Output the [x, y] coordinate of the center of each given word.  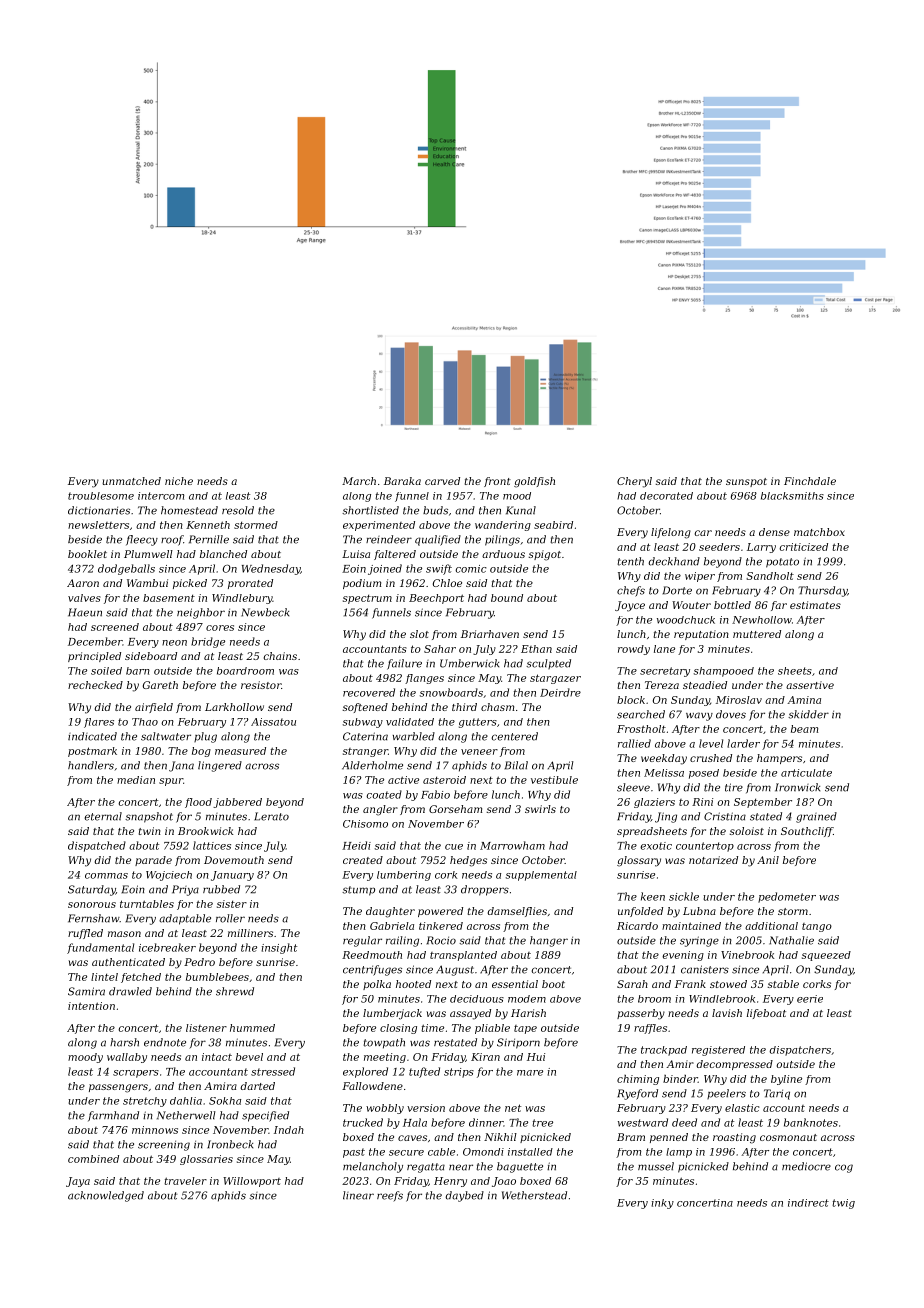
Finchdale [810, 481]
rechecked [95, 685]
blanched [223, 554]
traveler [185, 1181]
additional [771, 926]
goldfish [534, 482]
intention [91, 1006]
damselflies [517, 912]
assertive [810, 685]
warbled [414, 736]
